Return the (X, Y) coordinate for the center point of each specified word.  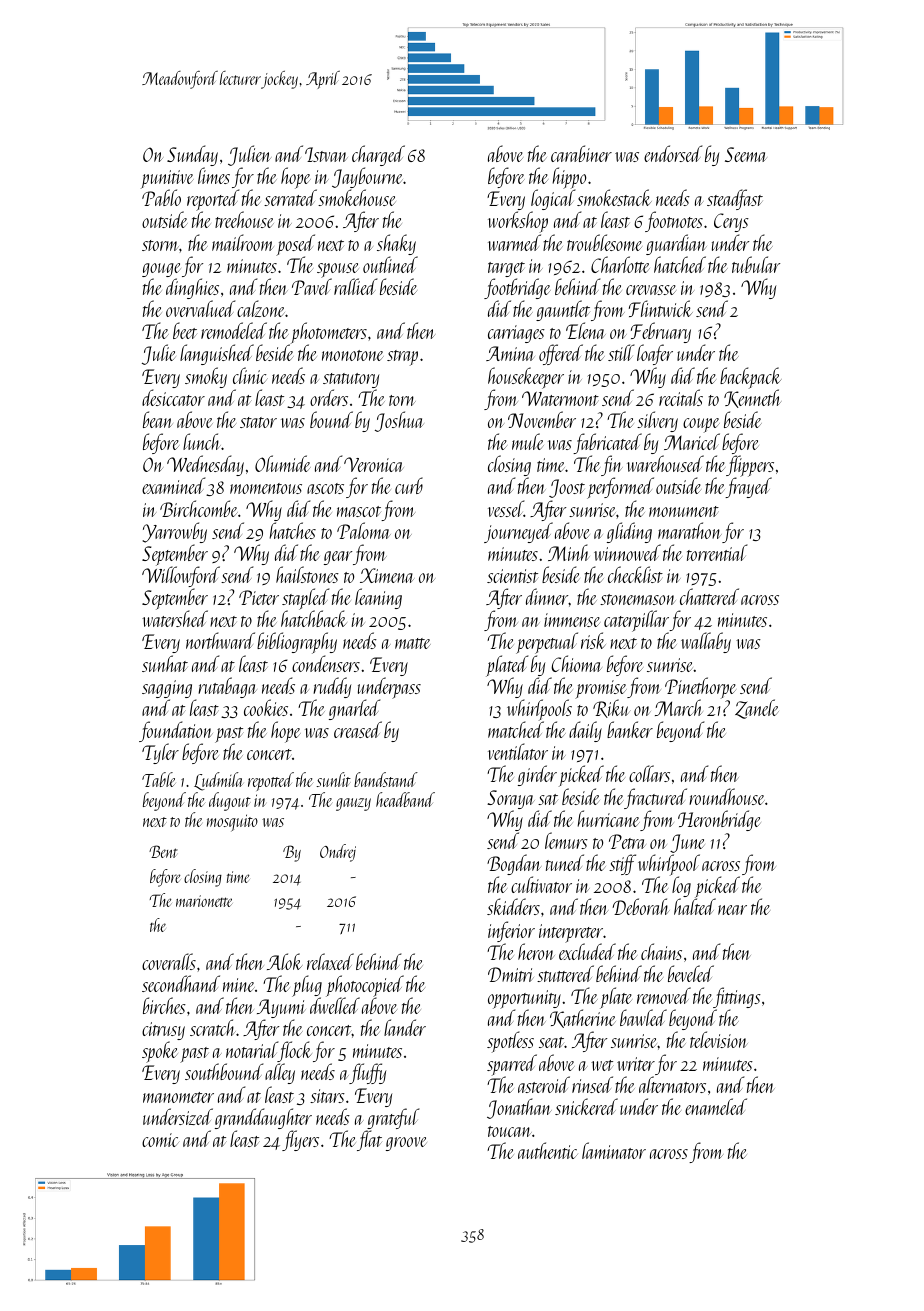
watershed (175, 619)
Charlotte (620, 264)
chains (661, 951)
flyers (300, 1140)
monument (684, 511)
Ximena (387, 575)
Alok (285, 961)
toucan (510, 1131)
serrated (290, 198)
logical (553, 201)
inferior (511, 931)
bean (157, 419)
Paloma (364, 530)
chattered (709, 596)
